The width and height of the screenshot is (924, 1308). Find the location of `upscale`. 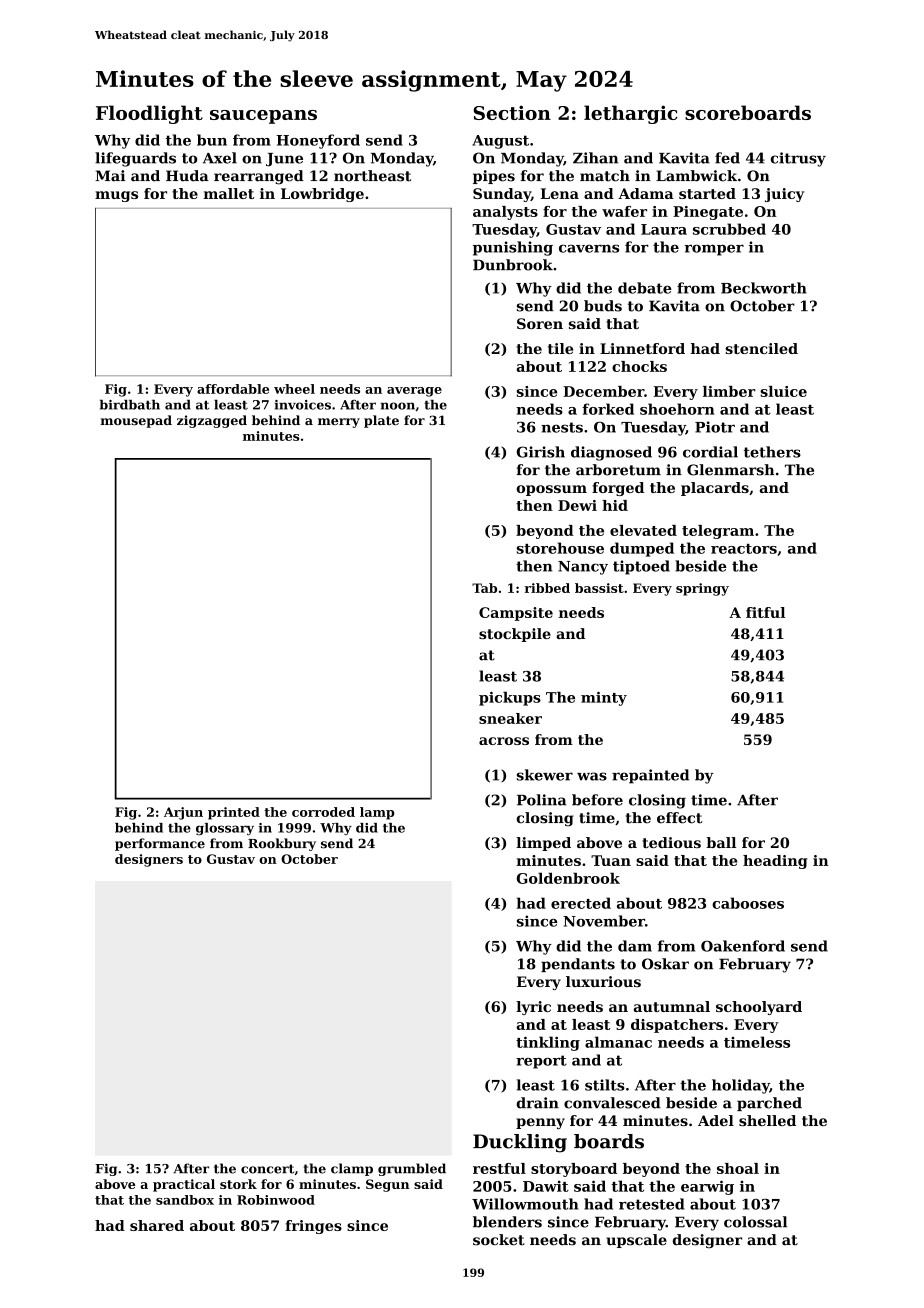

upscale is located at coordinates (636, 1241).
